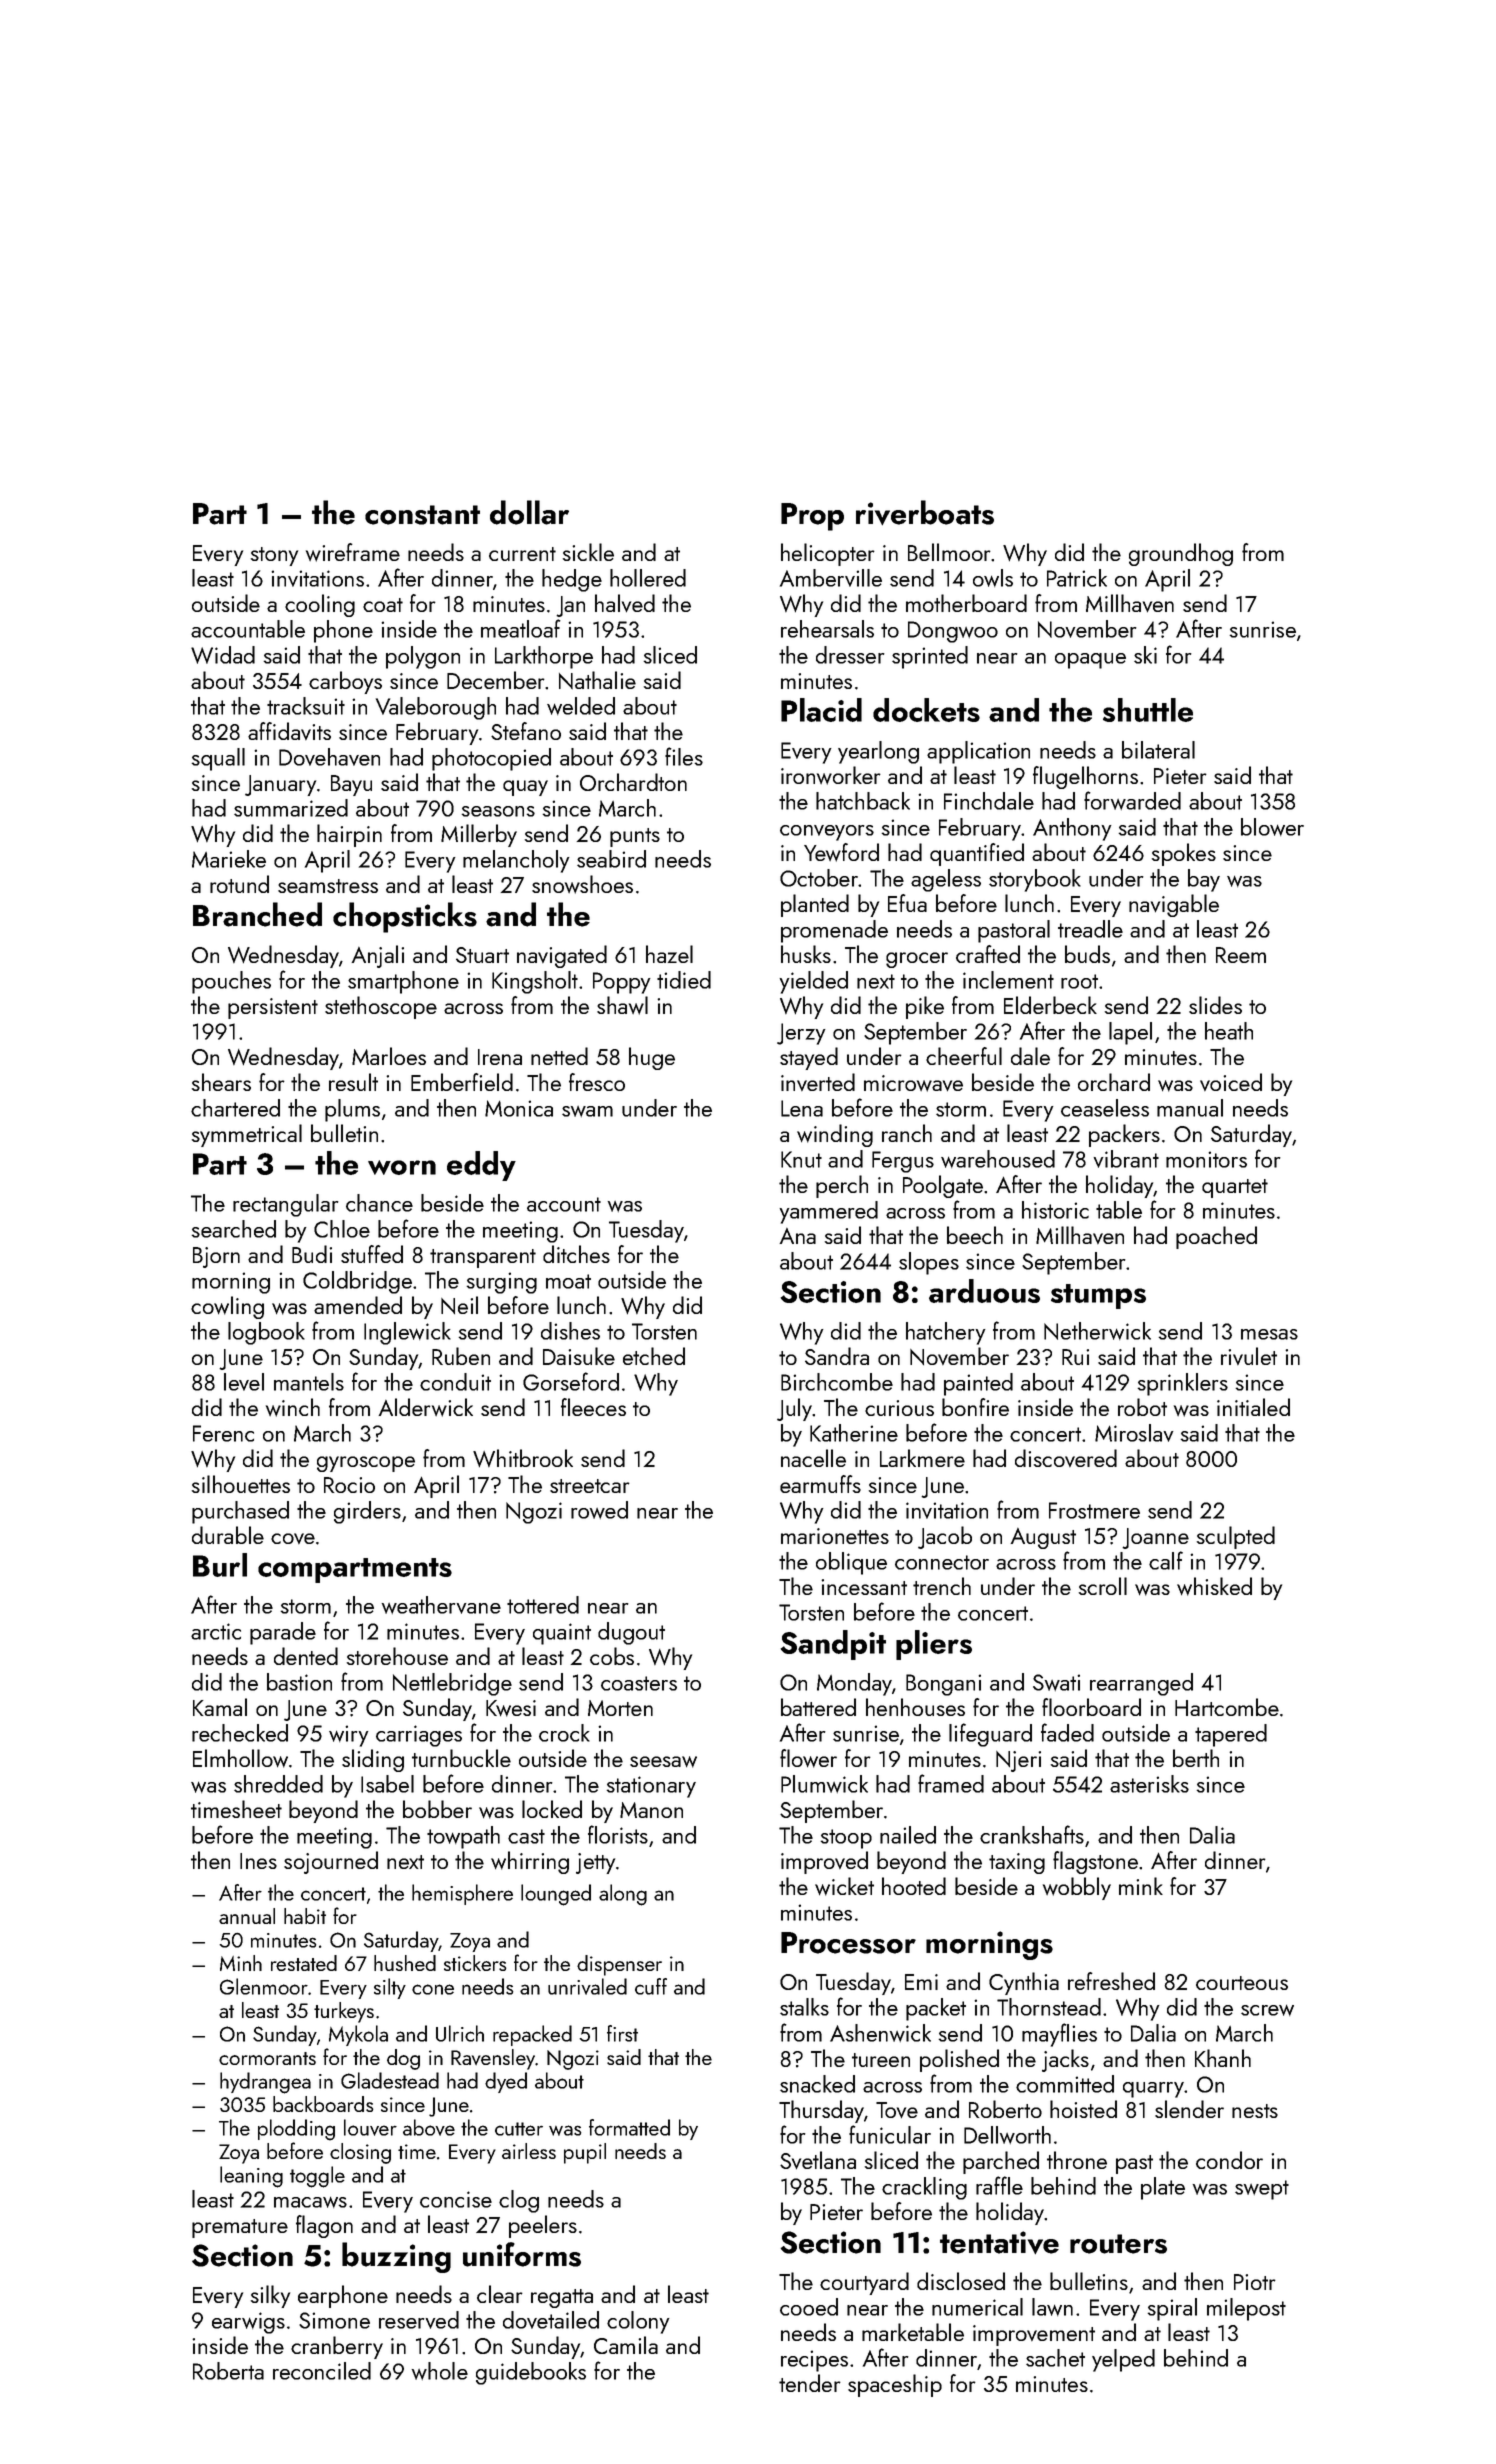 The height and width of the screenshot is (2464, 1496). What do you see at coordinates (899, 1408) in the screenshot?
I see `curious` at bounding box center [899, 1408].
